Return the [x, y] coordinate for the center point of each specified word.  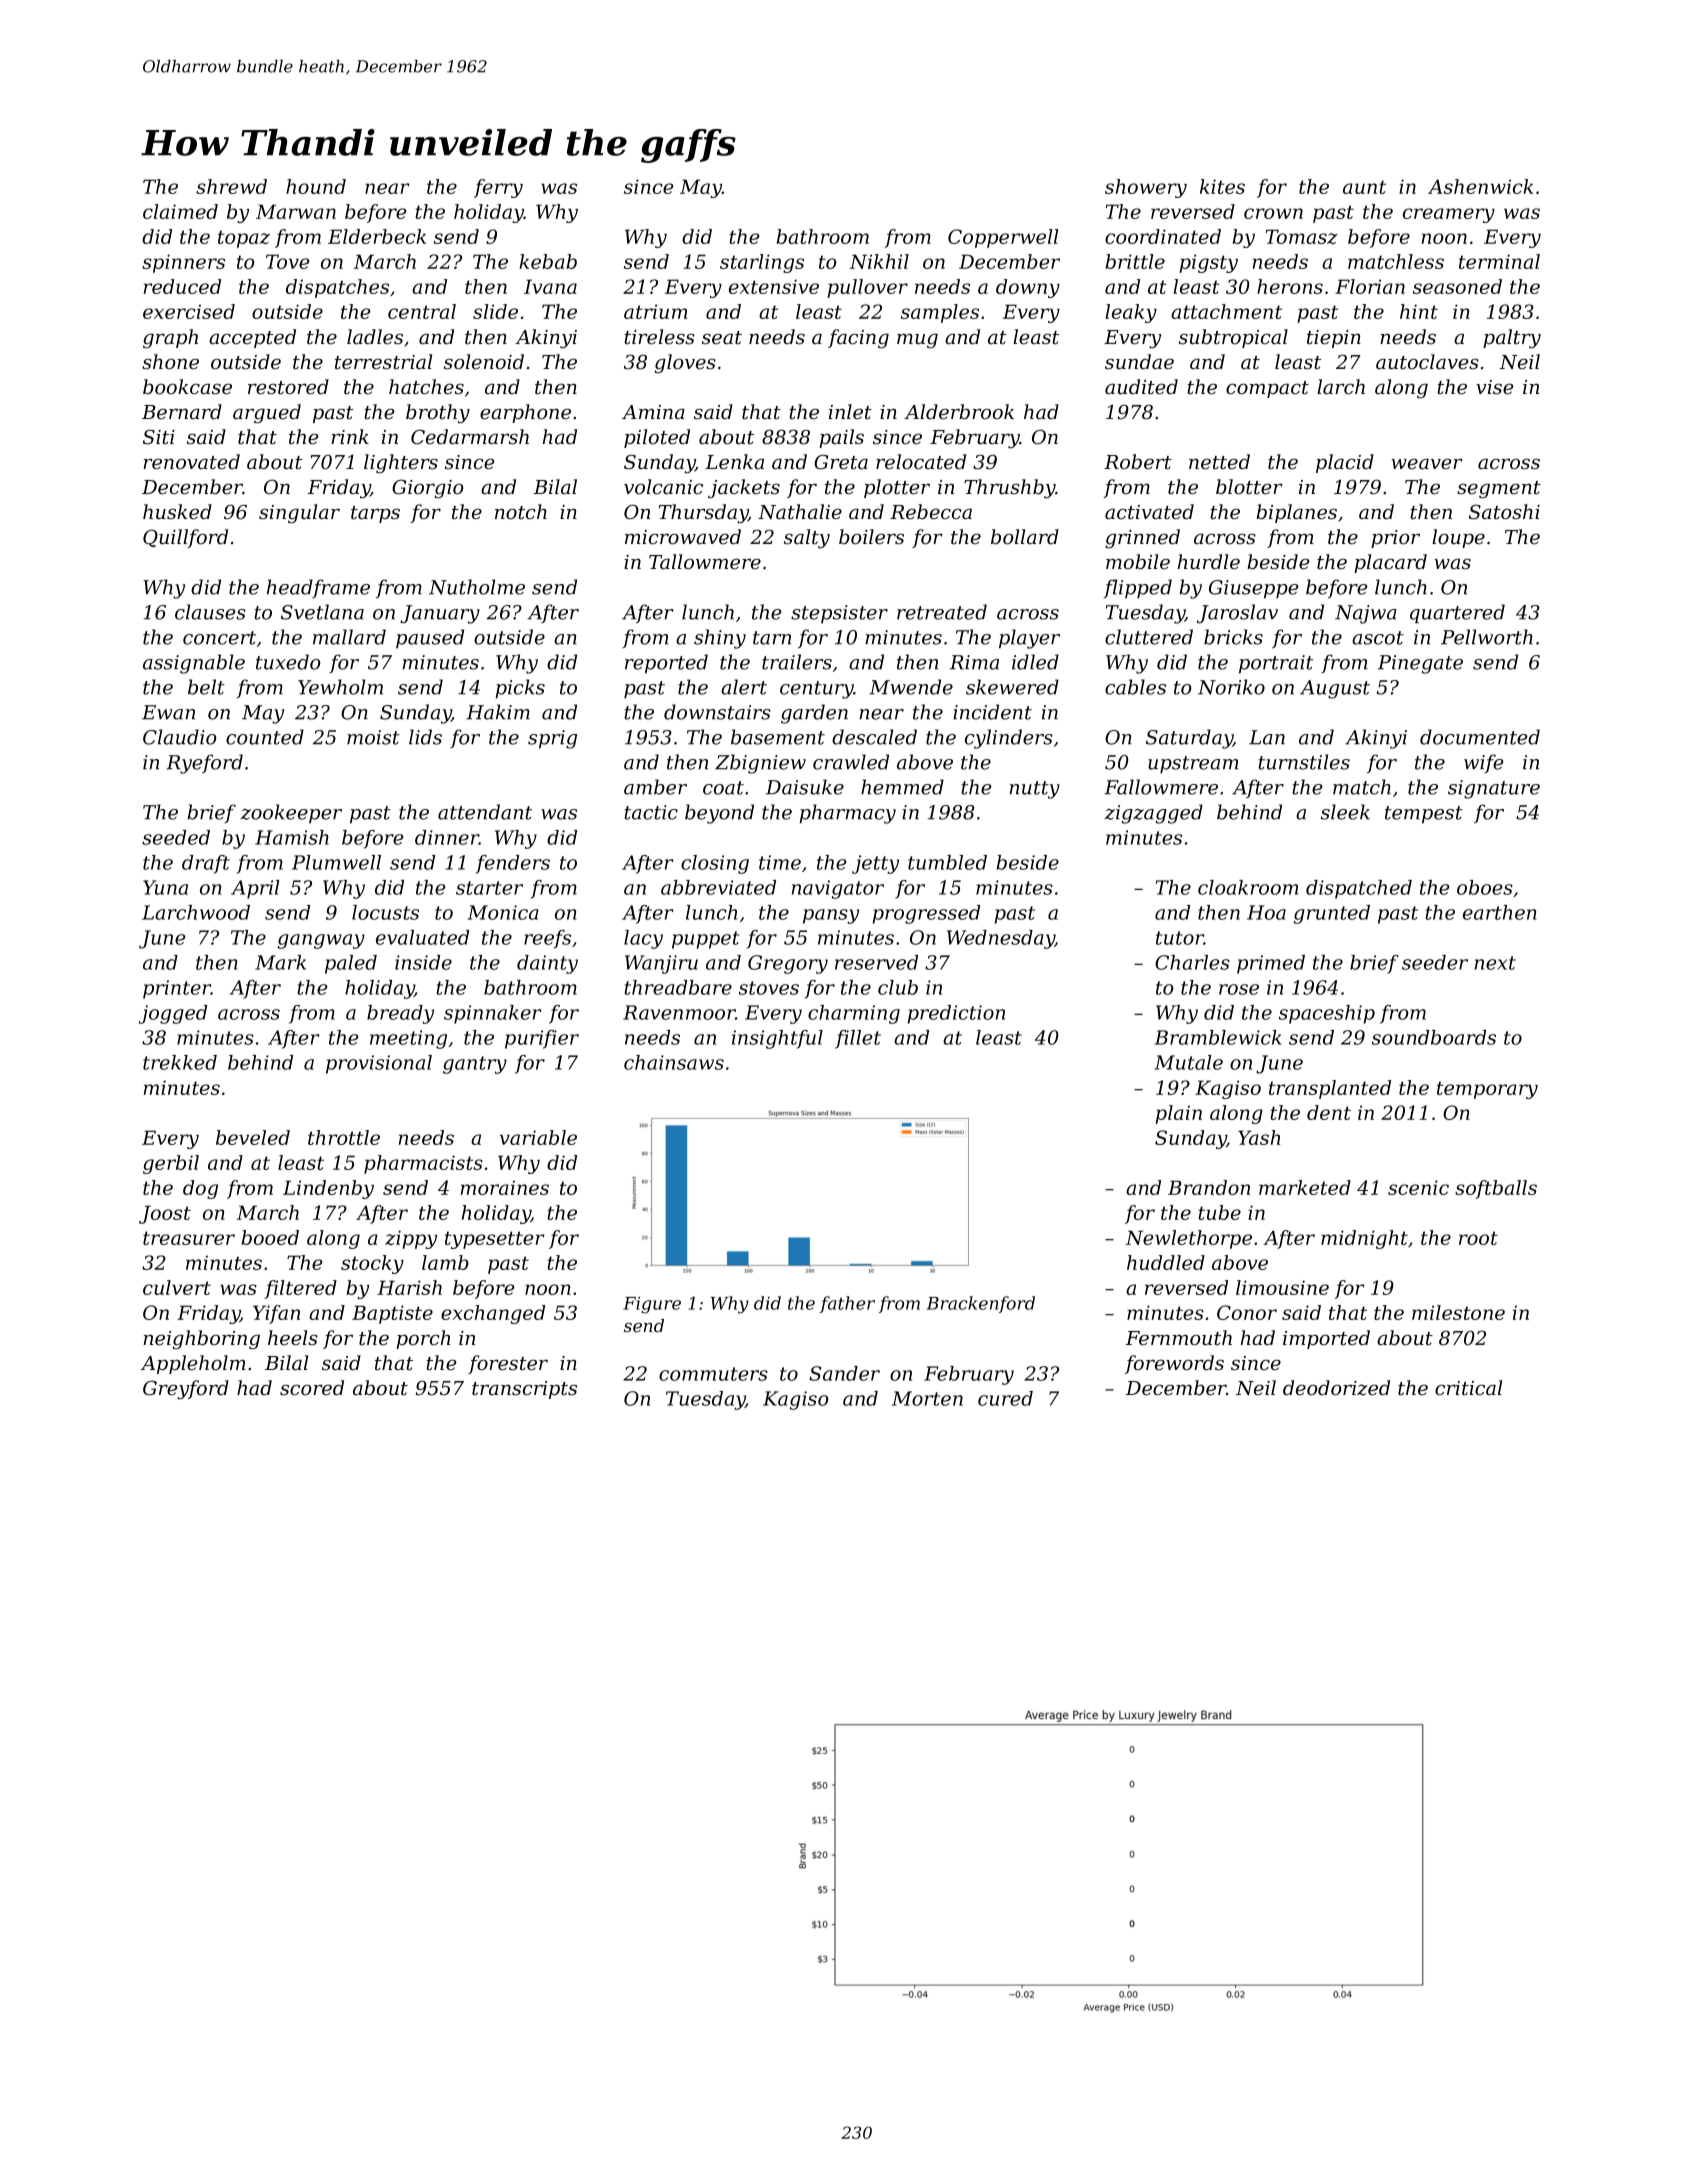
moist [373, 737]
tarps [375, 514]
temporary [1487, 1090]
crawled [851, 762]
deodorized [1336, 1388]
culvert [177, 1287]
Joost [165, 1214]
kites [1222, 186]
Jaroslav [1237, 613]
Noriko [1231, 687]
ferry [498, 188]
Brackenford [981, 1304]
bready [400, 1014]
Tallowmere [705, 562]
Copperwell [1003, 238]
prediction [956, 1014]
